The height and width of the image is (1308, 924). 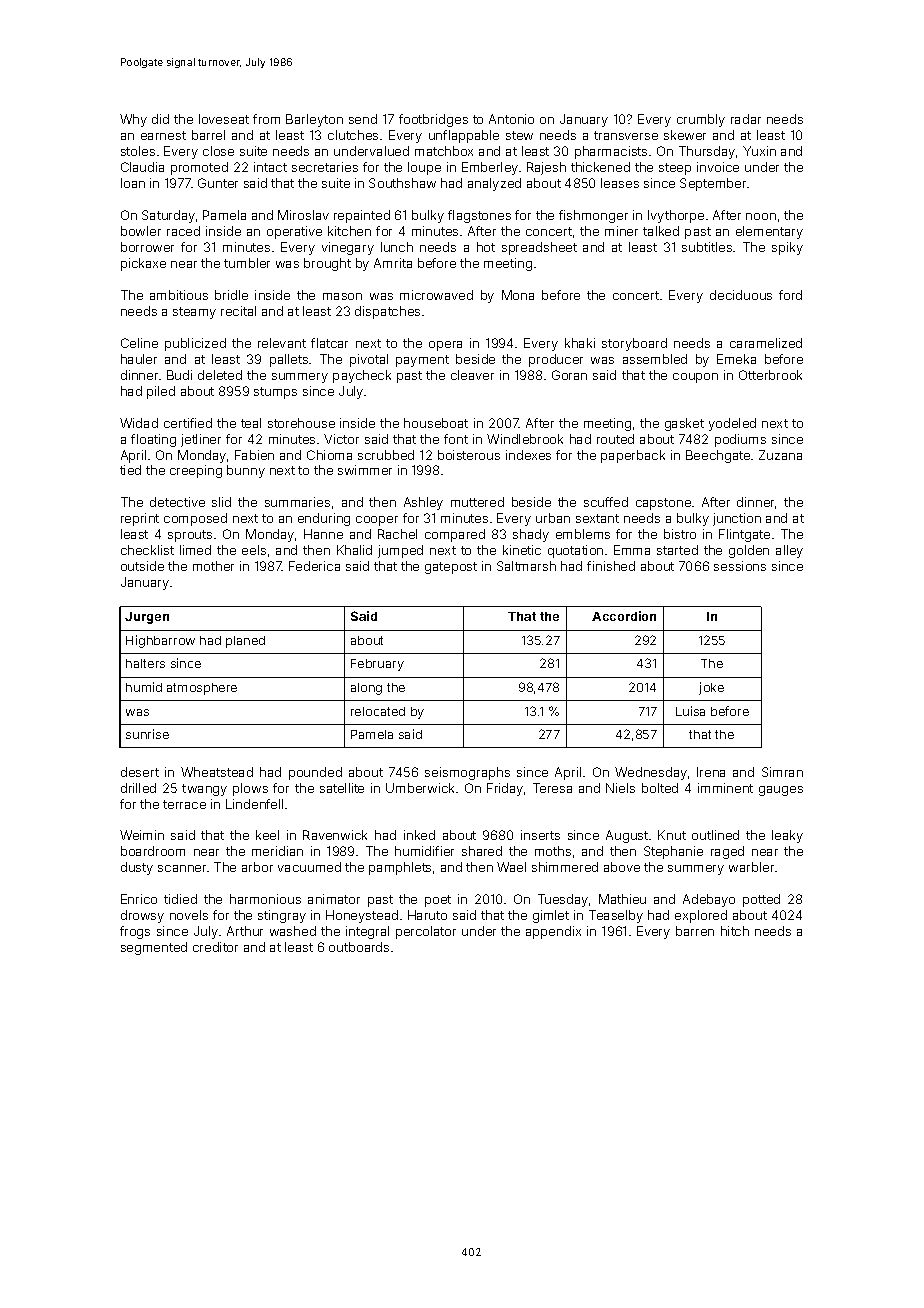 I want to click on pallets, so click(x=289, y=360).
